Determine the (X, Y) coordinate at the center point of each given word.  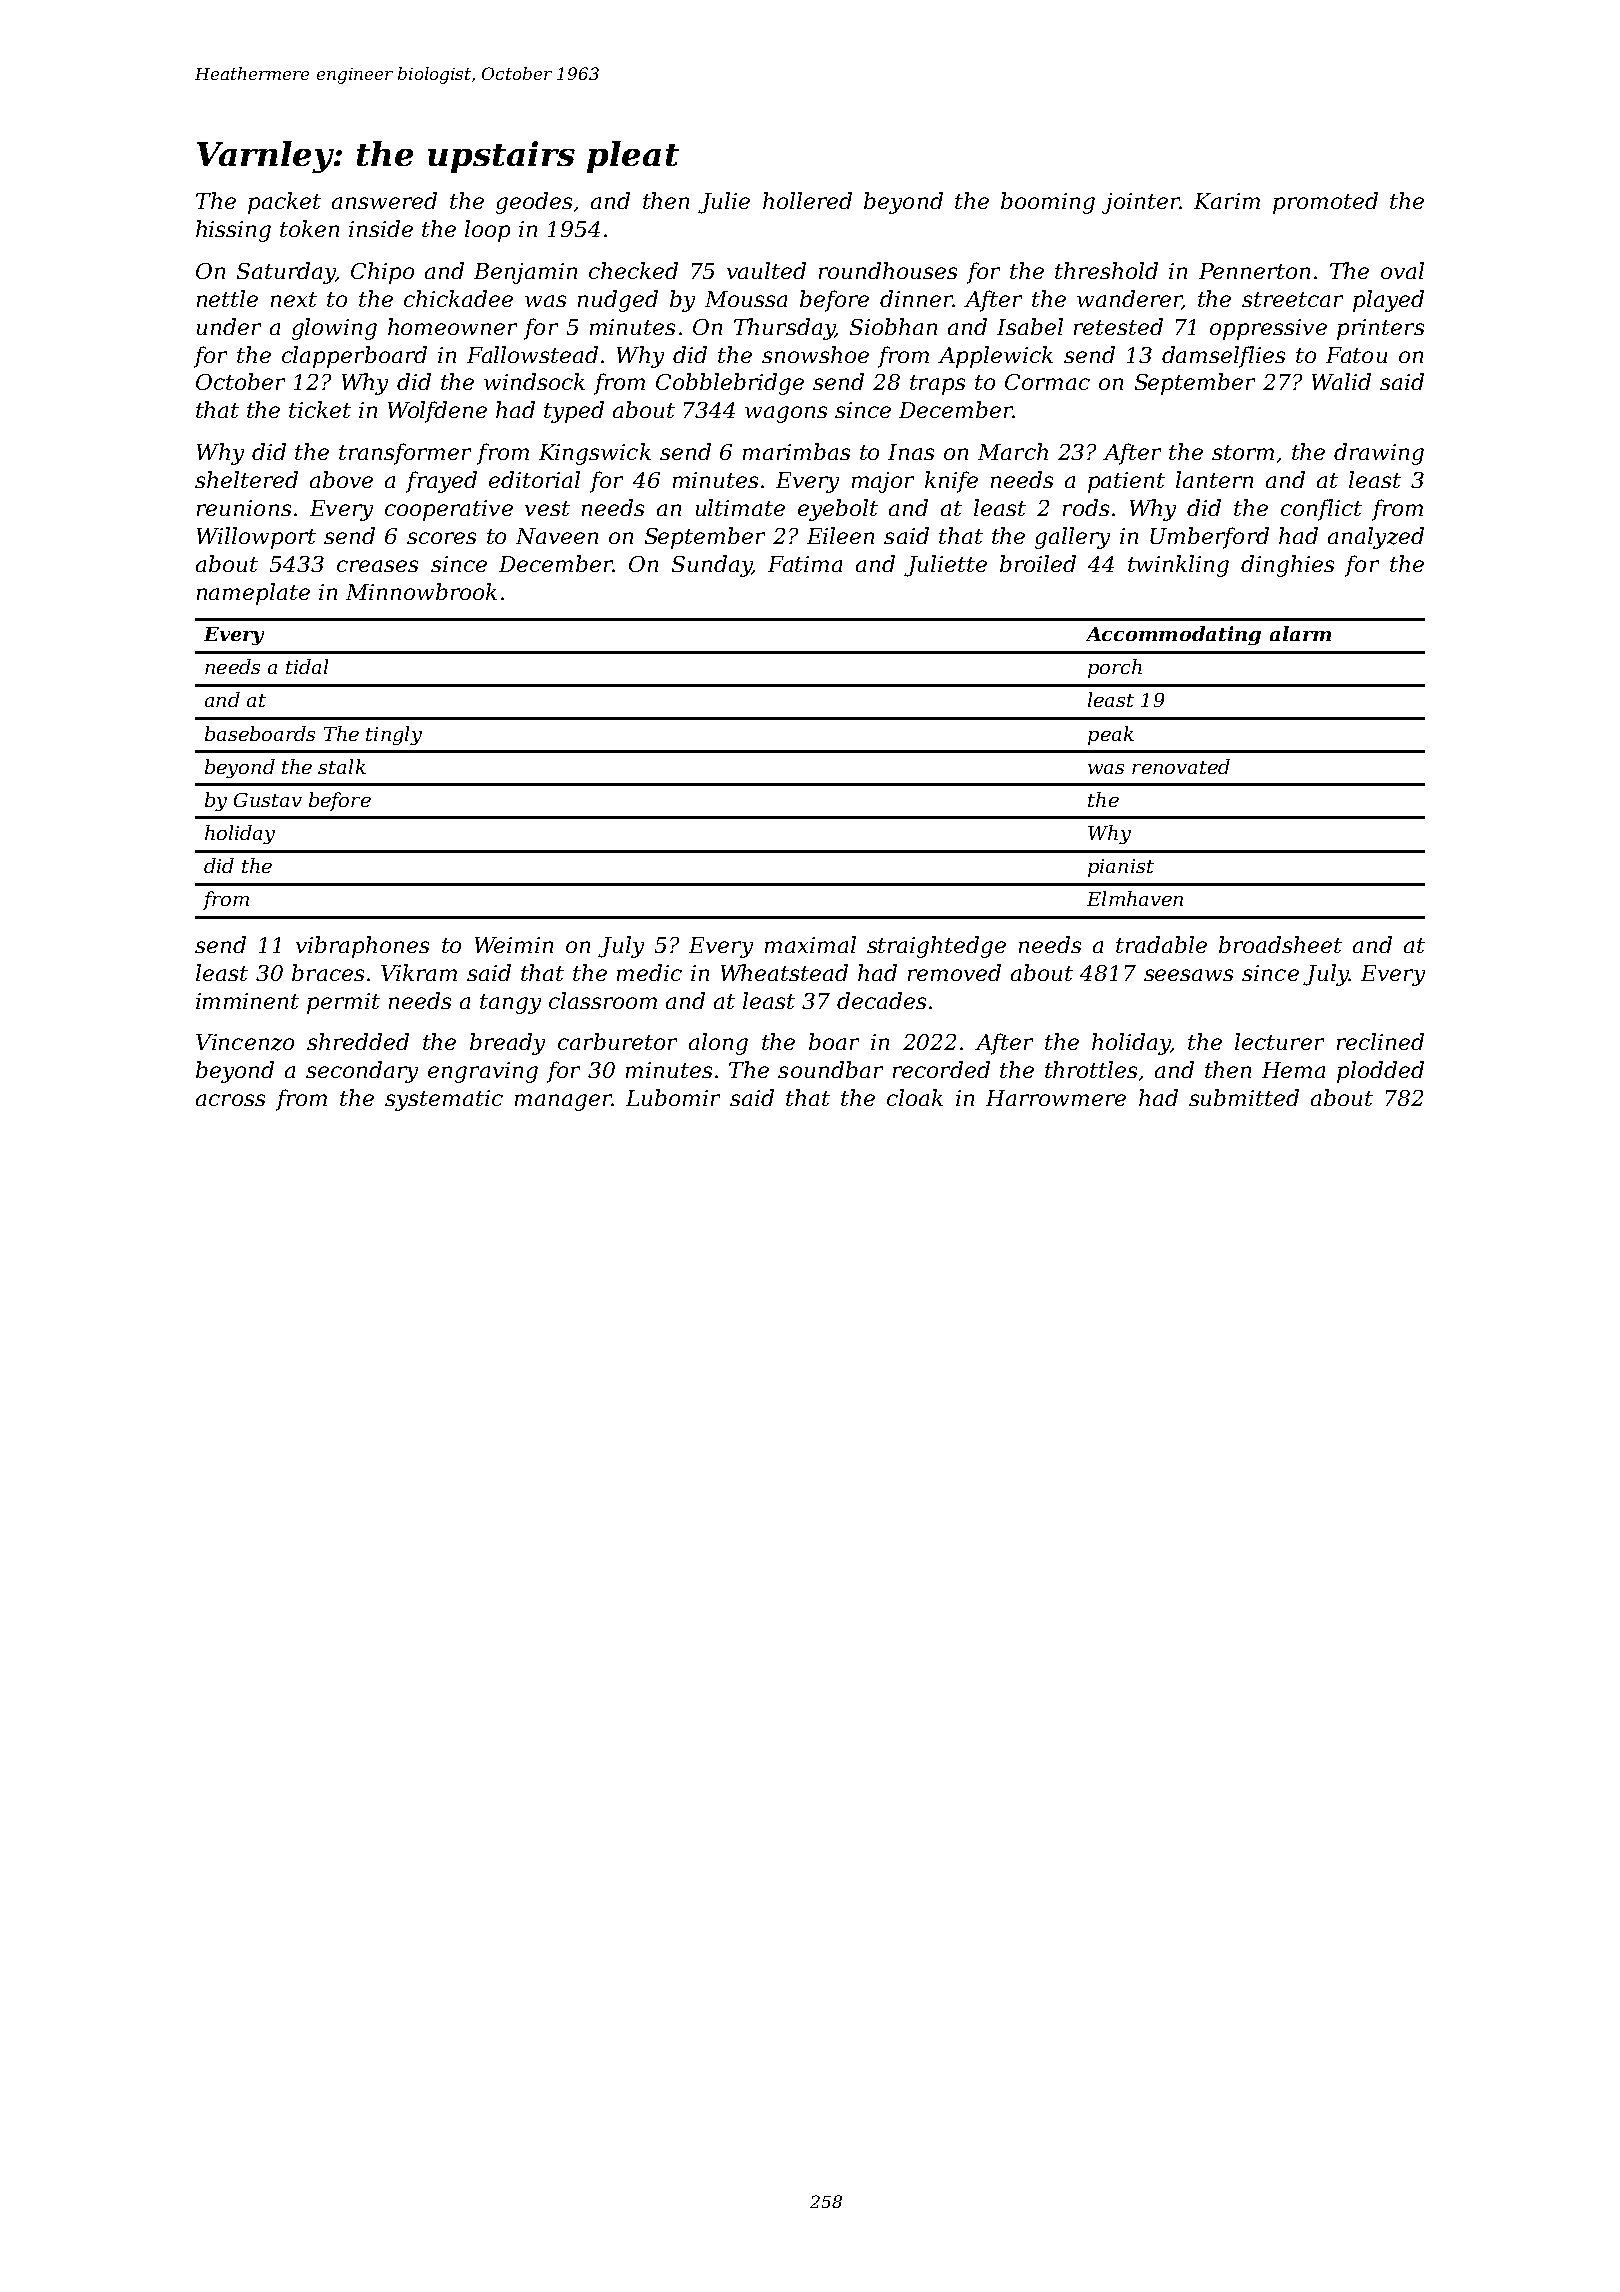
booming (1048, 203)
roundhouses (888, 270)
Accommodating (1173, 635)
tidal (307, 666)
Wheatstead (784, 972)
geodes (534, 203)
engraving (483, 1072)
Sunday (712, 566)
